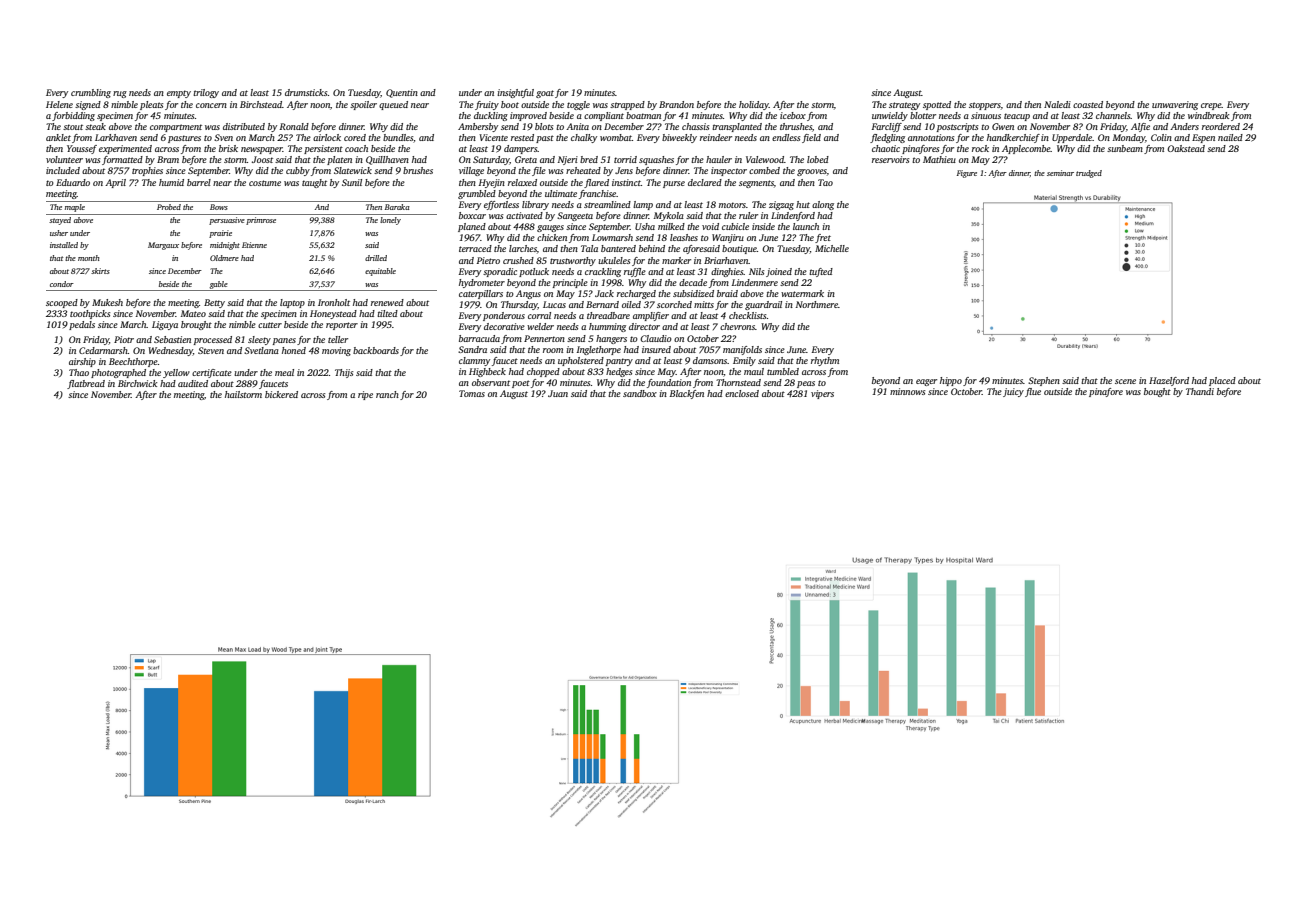 This page has height=924, width=1308. What do you see at coordinates (693, 282) in the page?
I see `decade` at bounding box center [693, 282].
